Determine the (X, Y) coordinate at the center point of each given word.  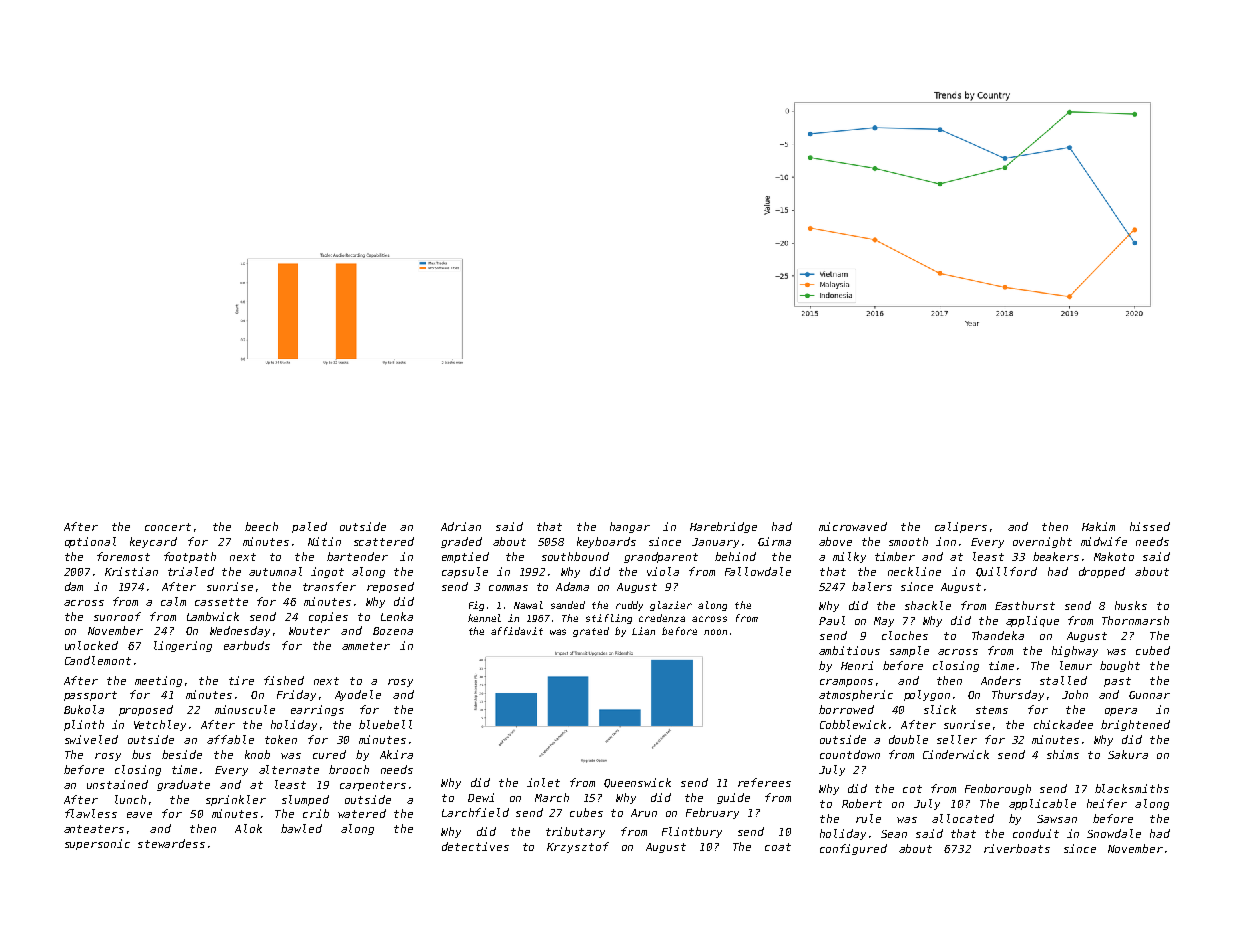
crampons (846, 683)
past (1117, 682)
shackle (928, 605)
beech (261, 526)
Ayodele (358, 695)
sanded (568, 605)
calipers (961, 527)
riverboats (1017, 848)
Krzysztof (578, 847)
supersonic (97, 844)
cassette (221, 602)
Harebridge (723, 527)
